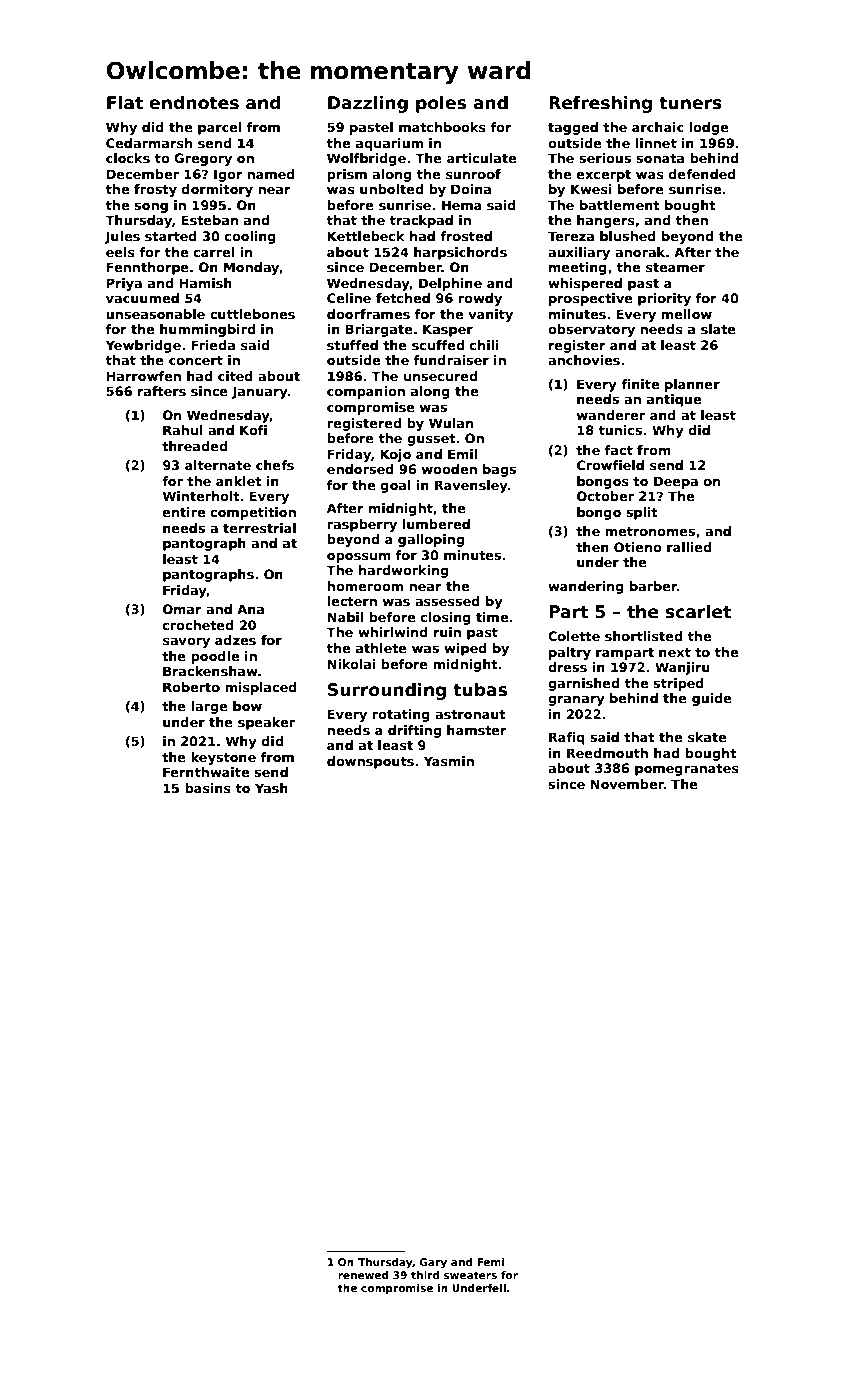 This image has width=849, height=1400. I want to click on Nikolai, so click(351, 664).
